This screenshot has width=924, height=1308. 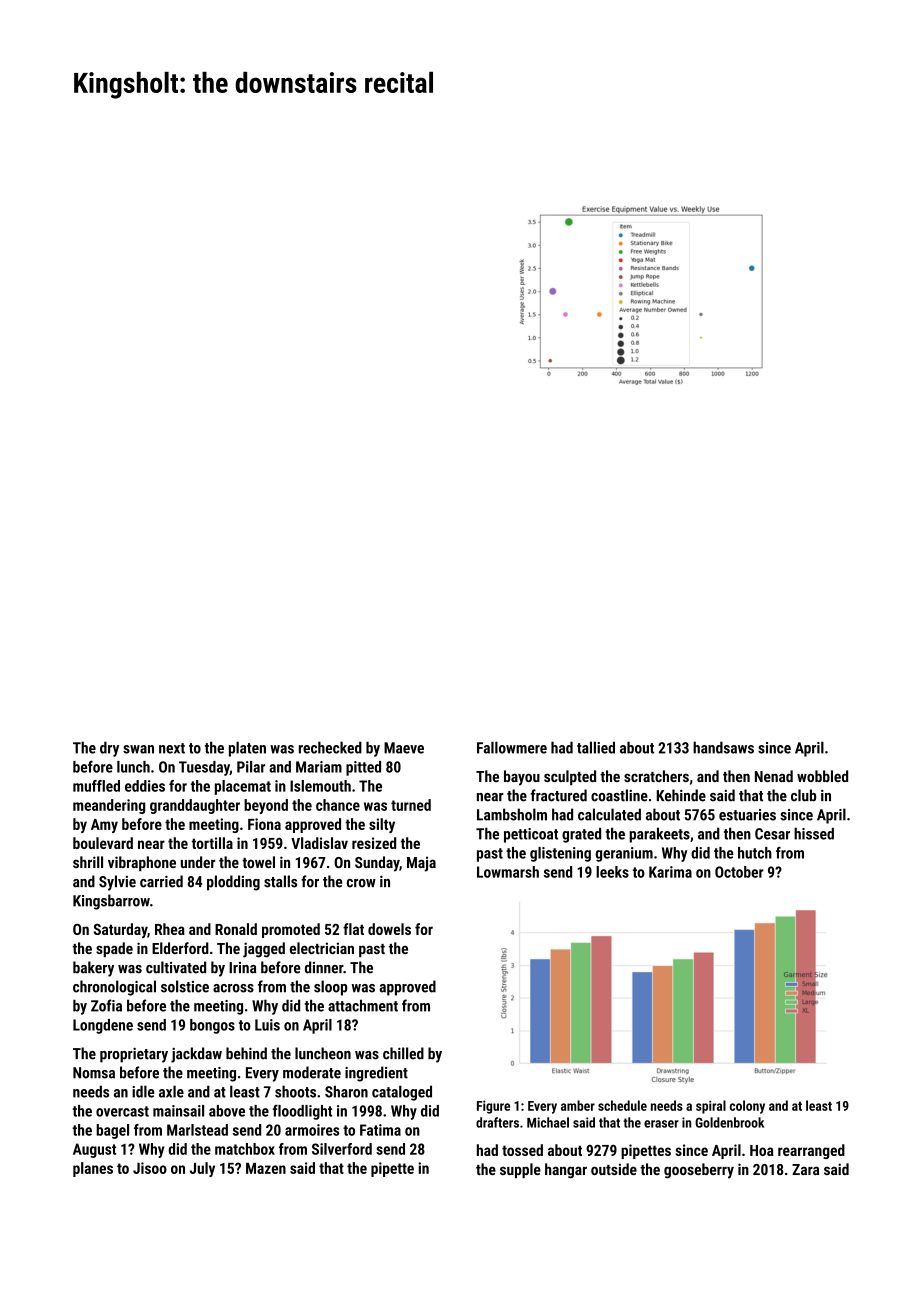 What do you see at coordinates (363, 1005) in the screenshot?
I see `attachment` at bounding box center [363, 1005].
